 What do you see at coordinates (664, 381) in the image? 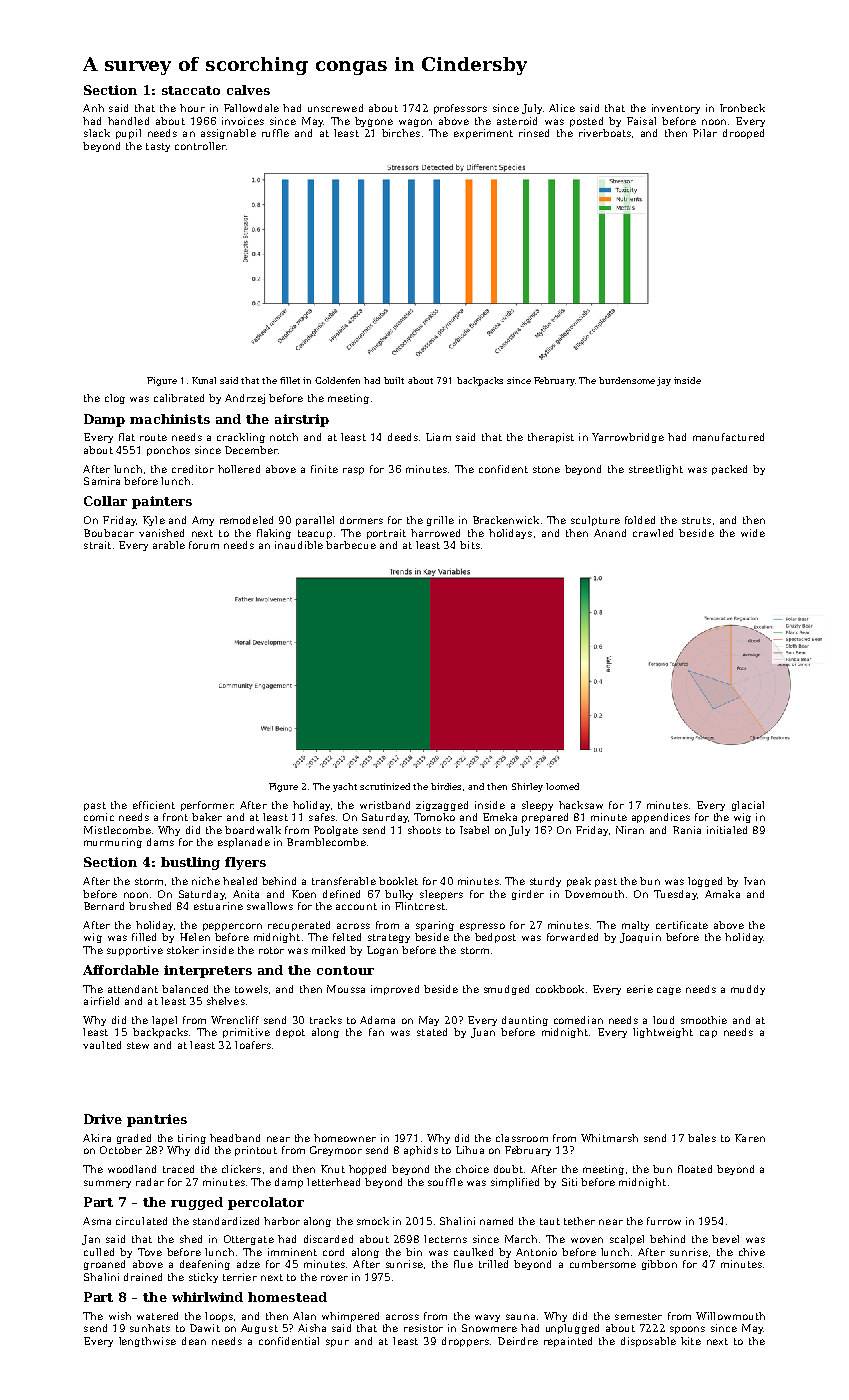
I see `jay` at bounding box center [664, 381].
